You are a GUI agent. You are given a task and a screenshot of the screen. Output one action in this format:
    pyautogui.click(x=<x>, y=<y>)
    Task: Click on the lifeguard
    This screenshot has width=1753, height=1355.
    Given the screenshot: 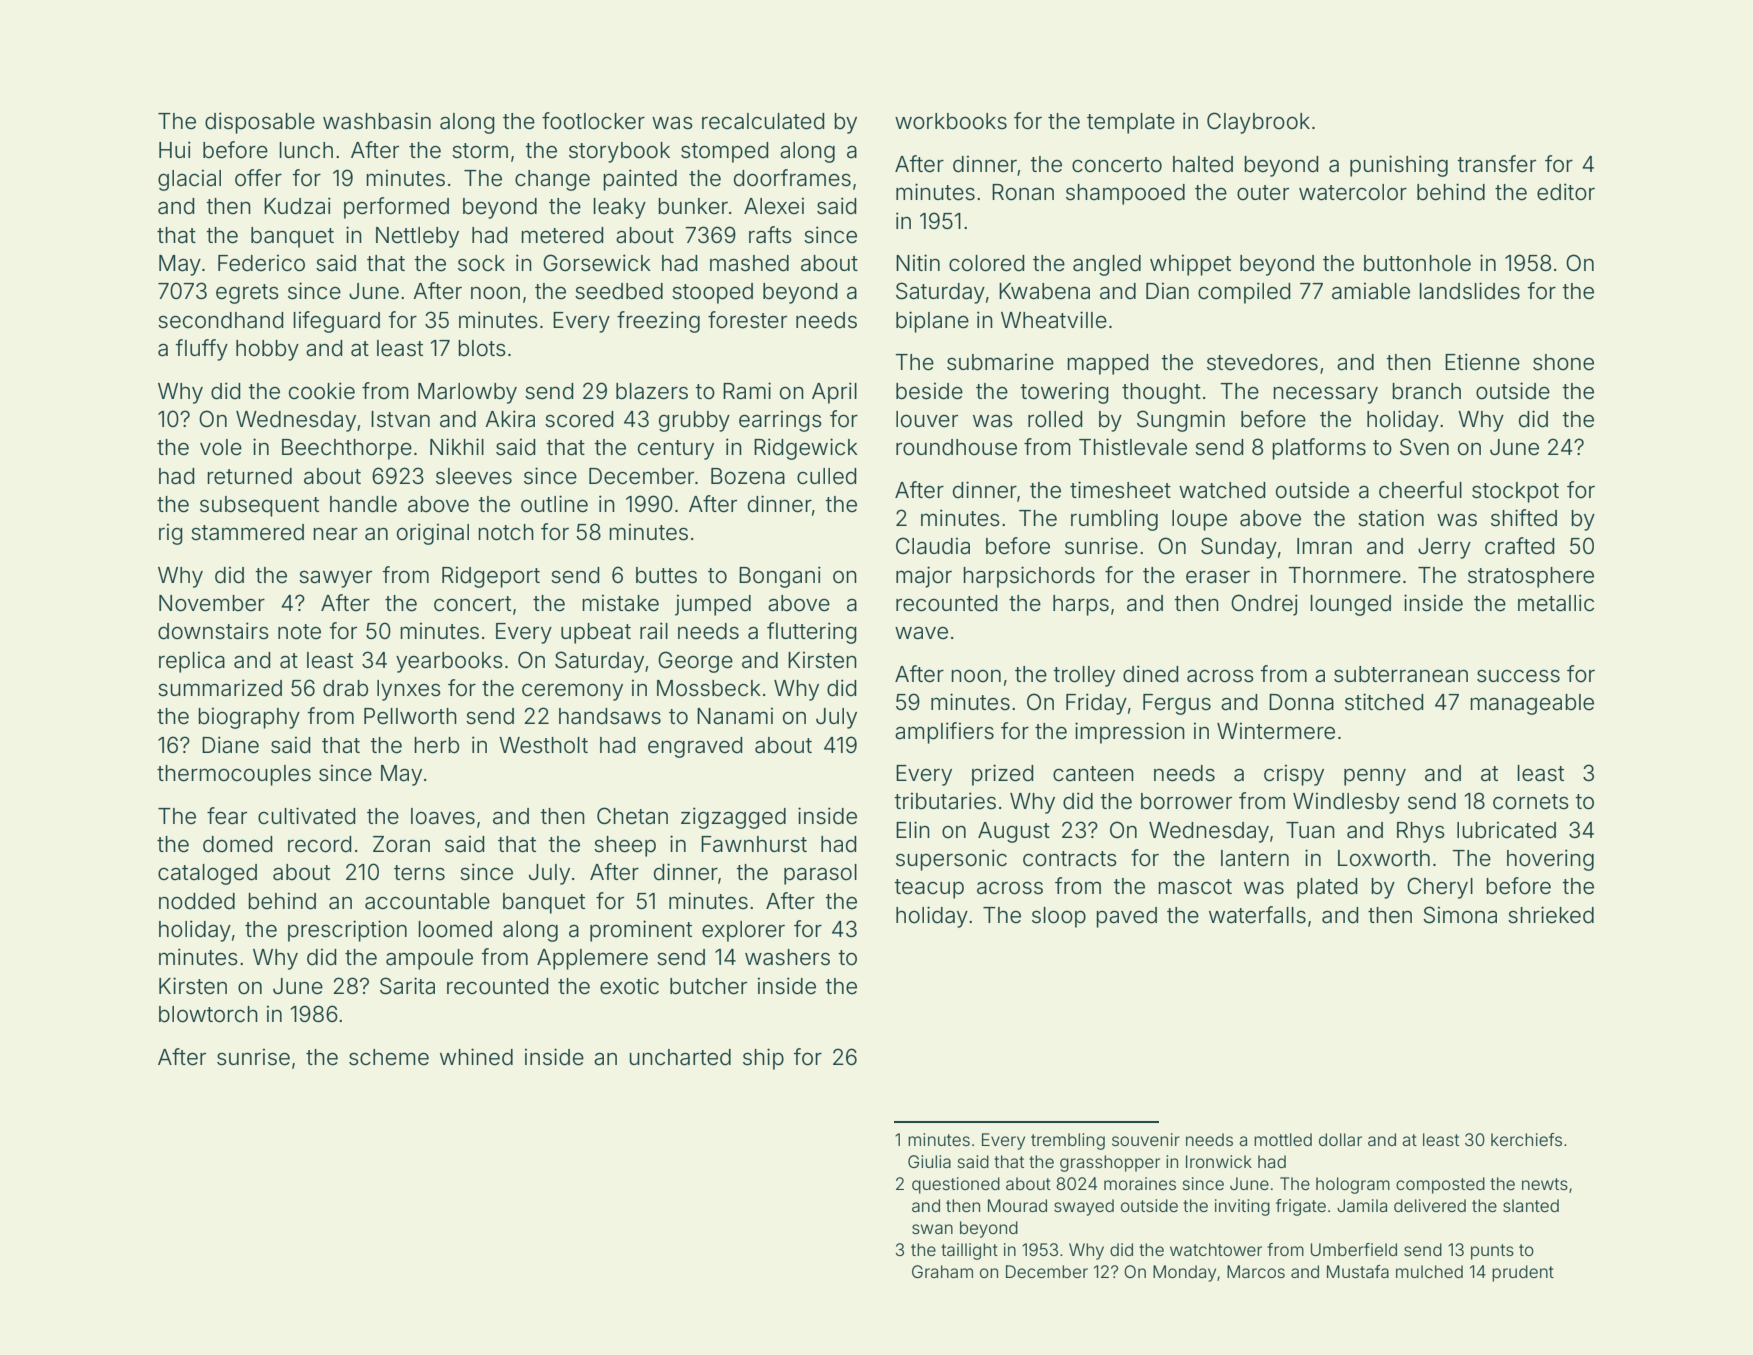 What is the action you would take?
    pyautogui.click(x=336, y=322)
